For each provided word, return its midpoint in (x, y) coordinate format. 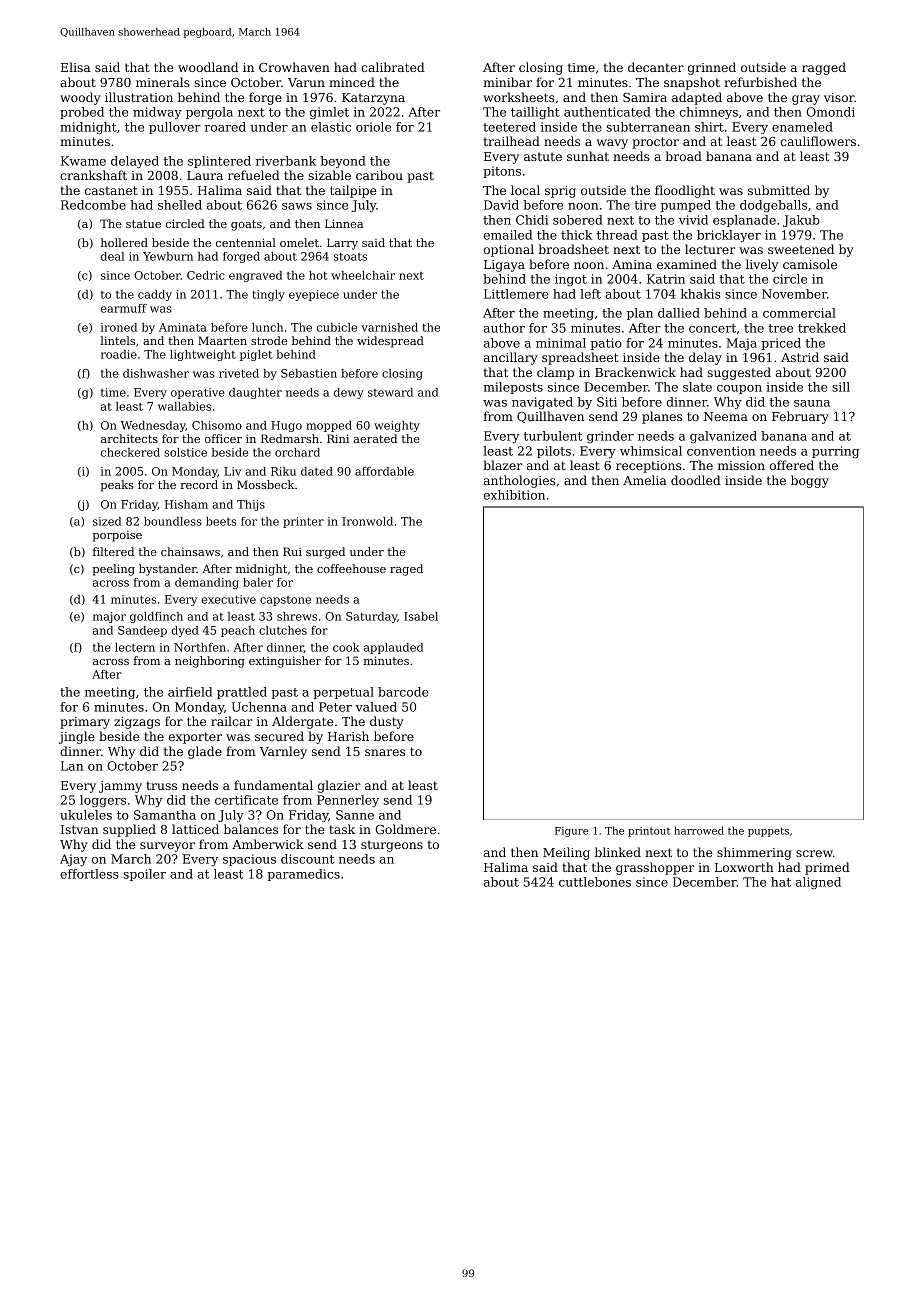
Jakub (801, 221)
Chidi (532, 220)
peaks (117, 486)
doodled (696, 480)
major (109, 617)
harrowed (699, 830)
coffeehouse (351, 568)
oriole (373, 127)
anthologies (520, 481)
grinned (712, 68)
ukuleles (86, 815)
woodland (208, 67)
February (800, 417)
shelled (180, 205)
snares (385, 752)
